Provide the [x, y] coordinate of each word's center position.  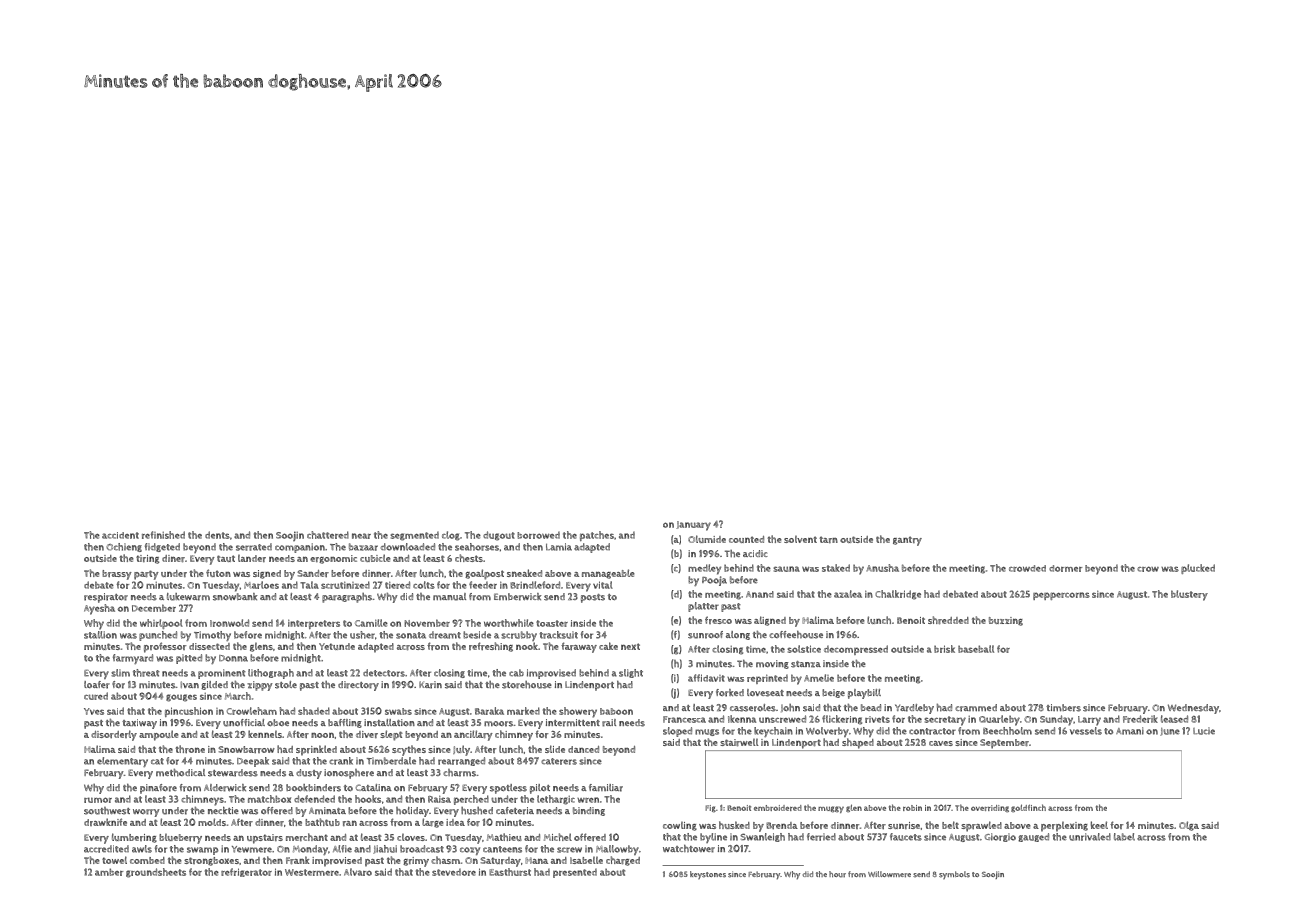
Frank [297, 860]
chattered [328, 535]
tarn [828, 539]
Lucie [1204, 731]
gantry [907, 541]
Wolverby [827, 732]
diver [367, 734]
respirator [106, 598]
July [461, 750]
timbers [1063, 708]
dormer [1065, 568]
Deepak [253, 762]
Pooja [714, 581]
